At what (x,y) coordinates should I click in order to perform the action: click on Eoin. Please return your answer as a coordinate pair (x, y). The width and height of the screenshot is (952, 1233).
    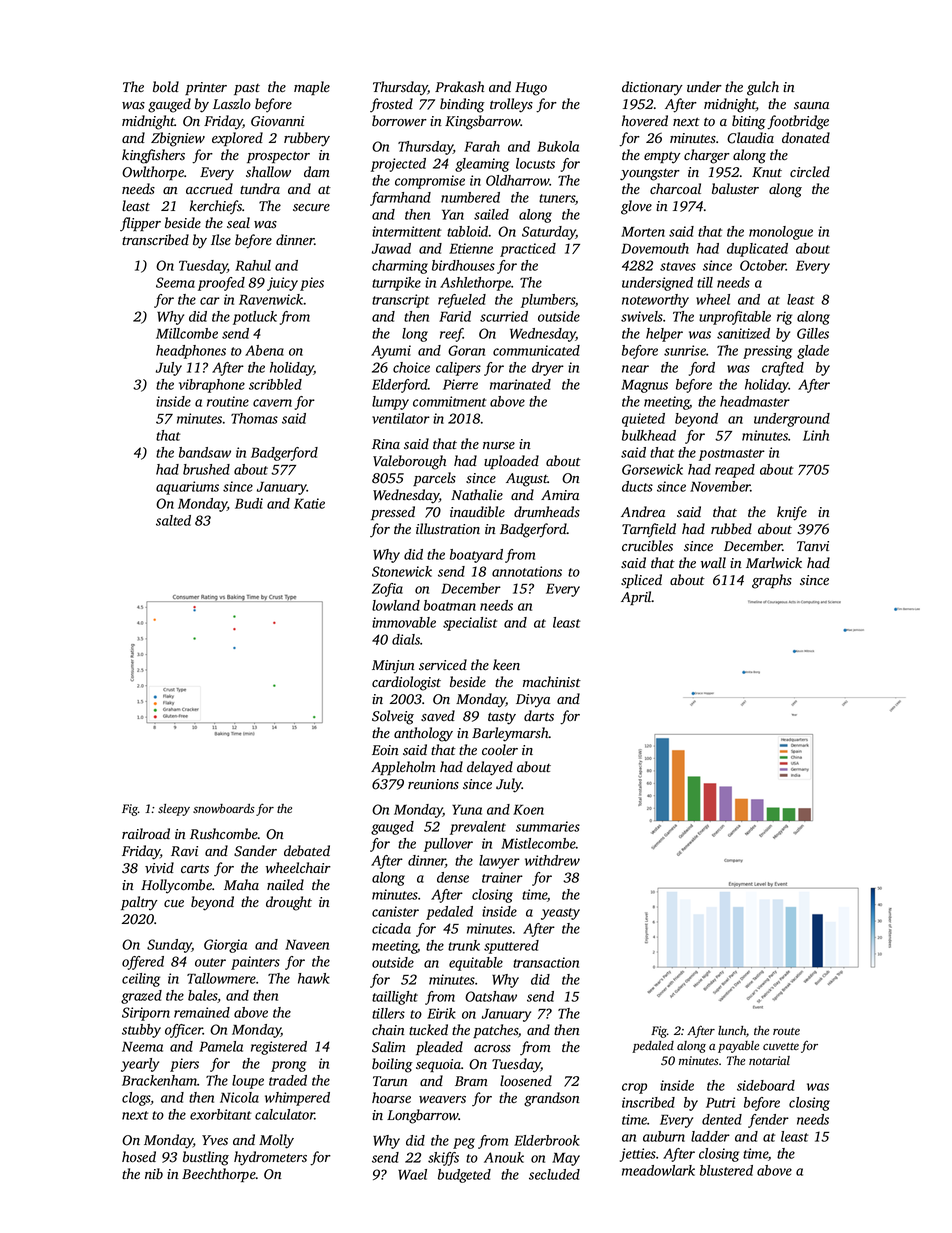
    Looking at the image, I should click on (385, 750).
